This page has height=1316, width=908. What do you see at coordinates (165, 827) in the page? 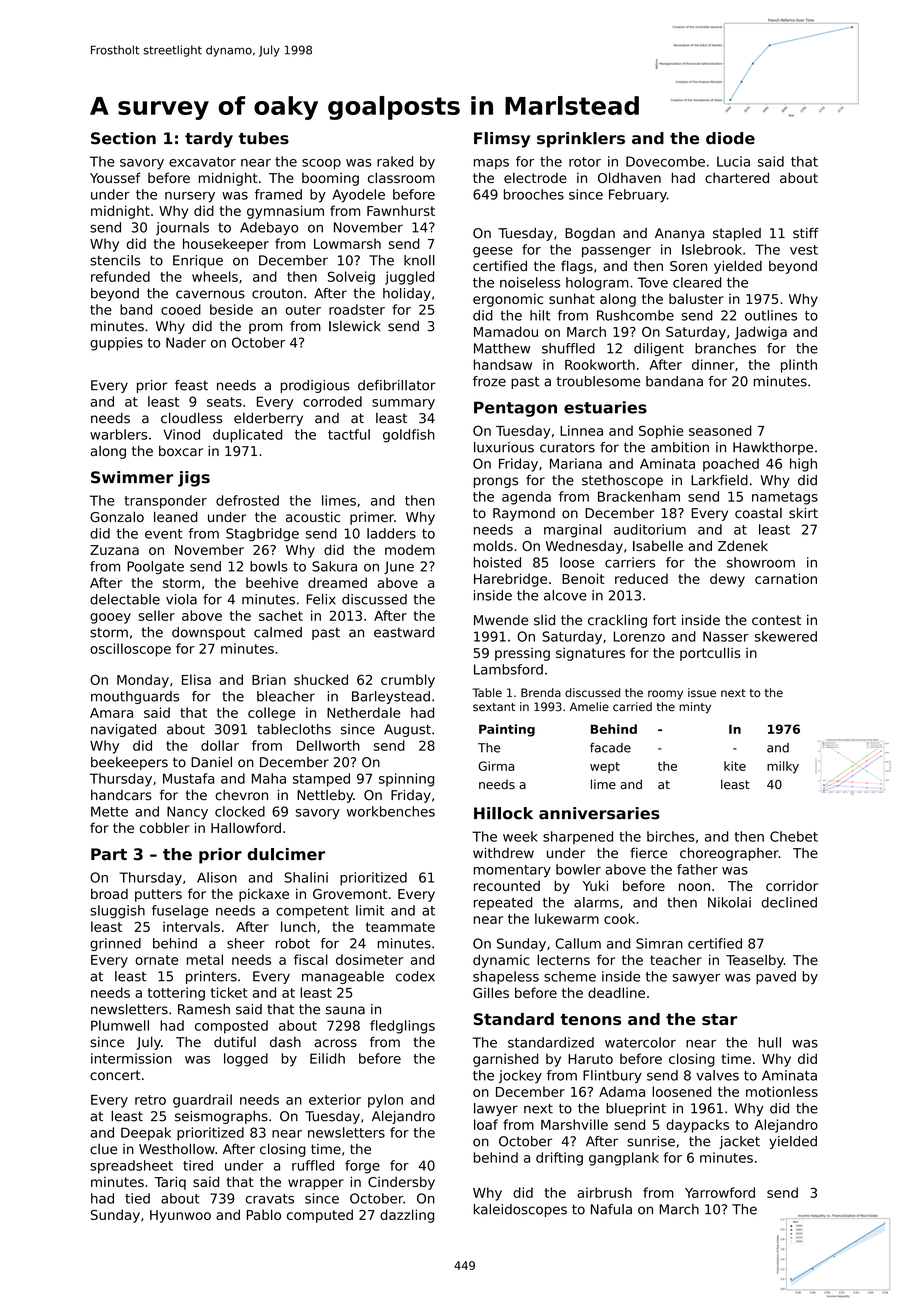
I see `cobbler` at bounding box center [165, 827].
